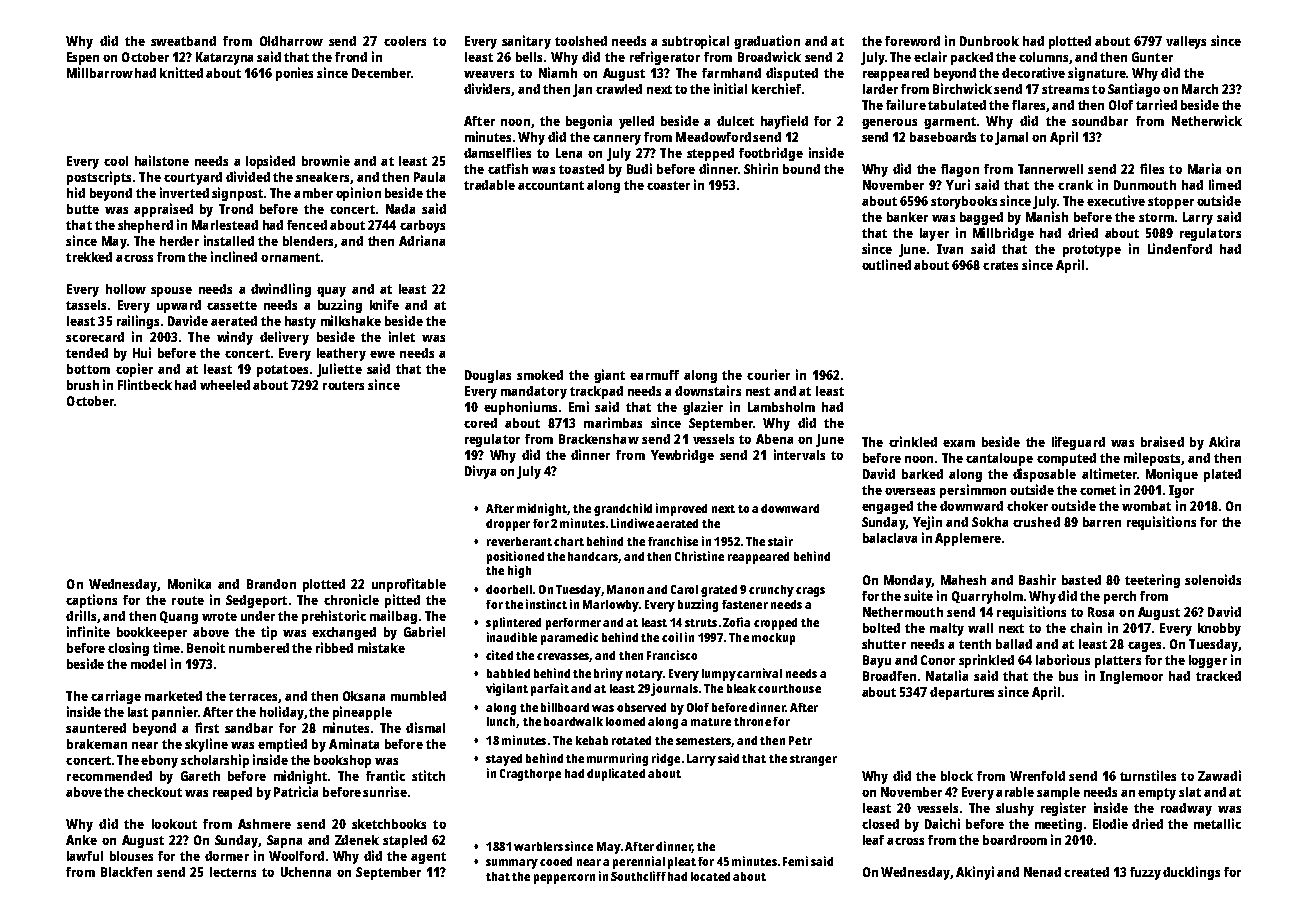  I want to click on sweatband, so click(183, 41).
